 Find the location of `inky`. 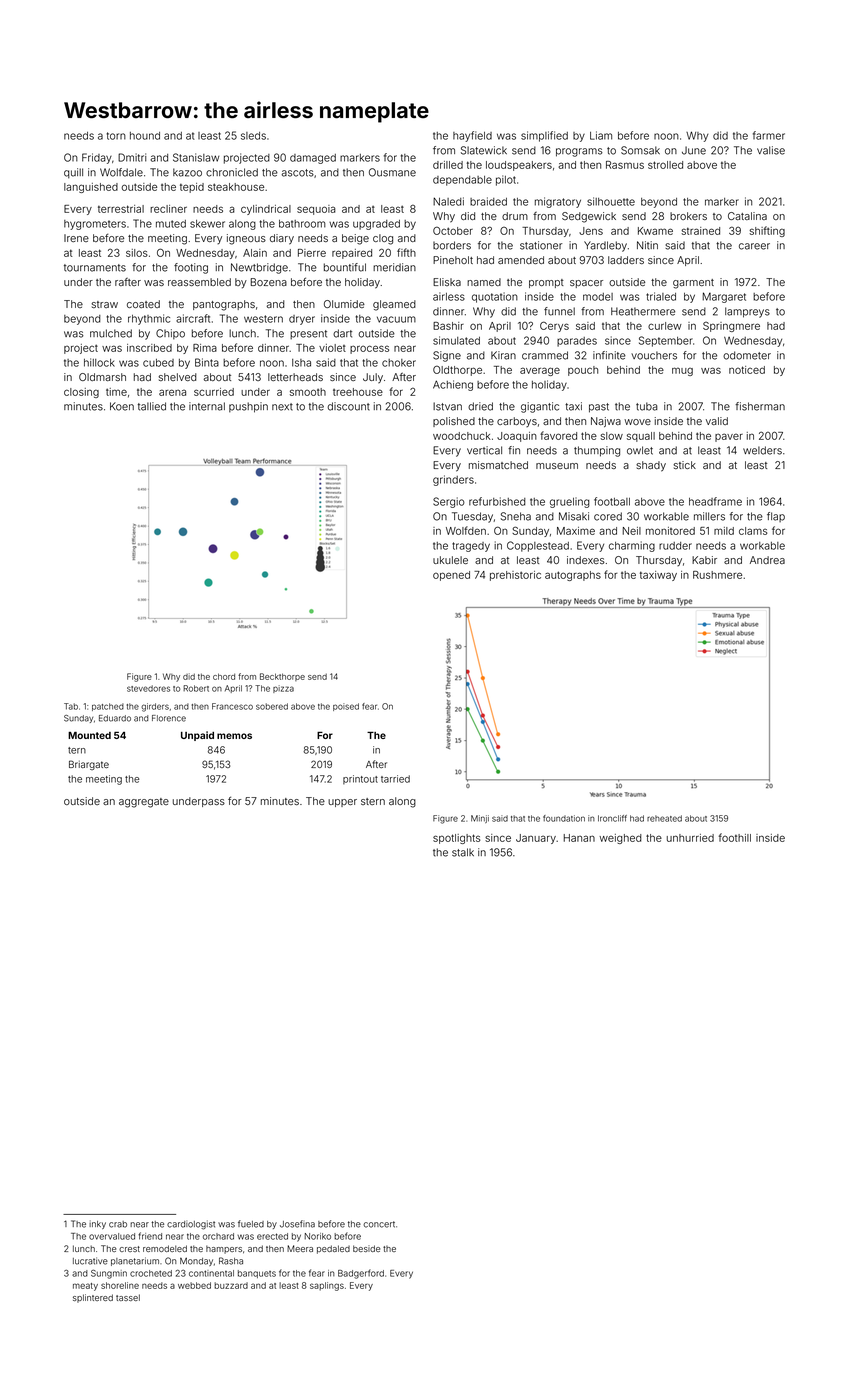

inky is located at coordinates (97, 1224).
